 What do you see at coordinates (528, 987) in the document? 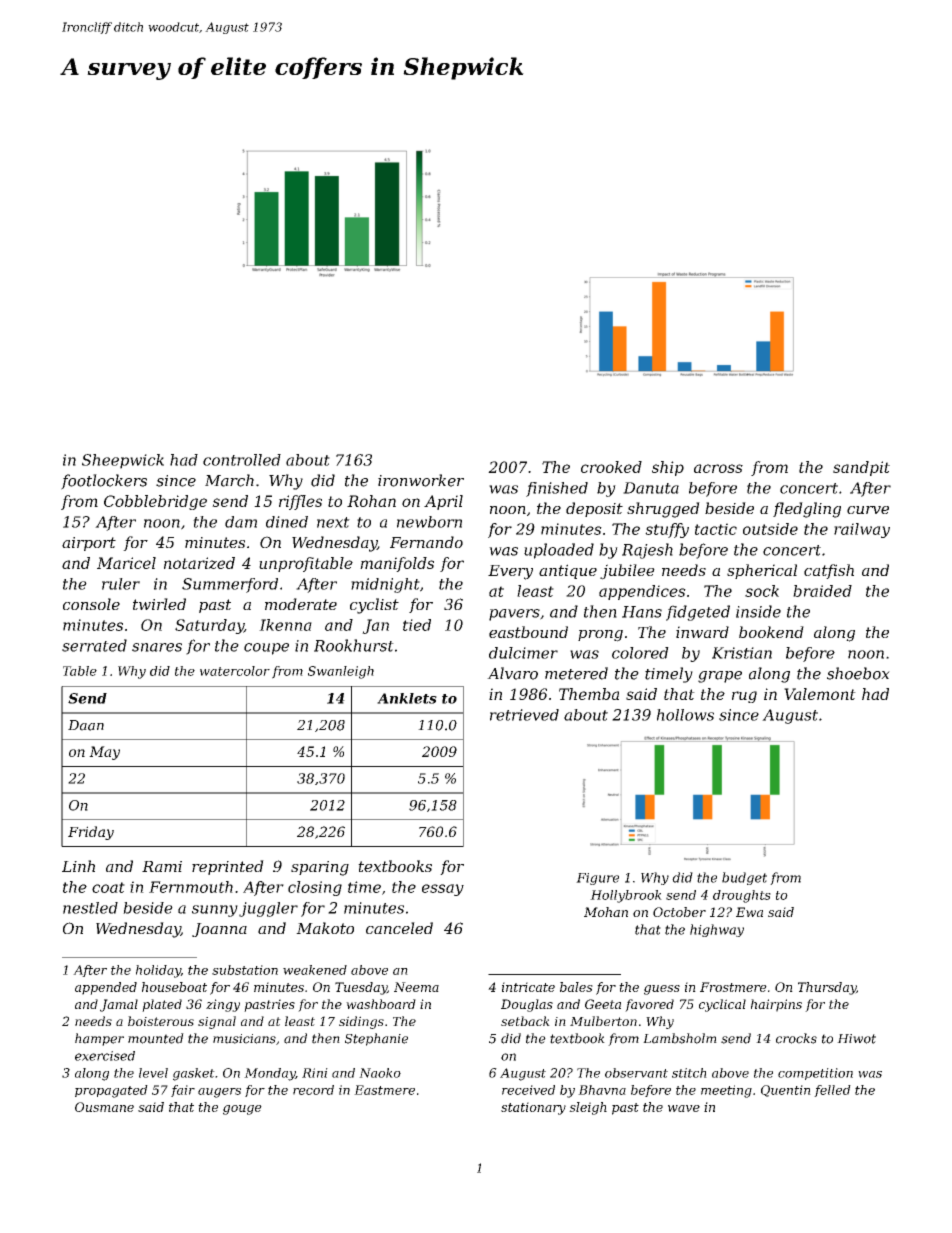
I see `intricate` at bounding box center [528, 987].
